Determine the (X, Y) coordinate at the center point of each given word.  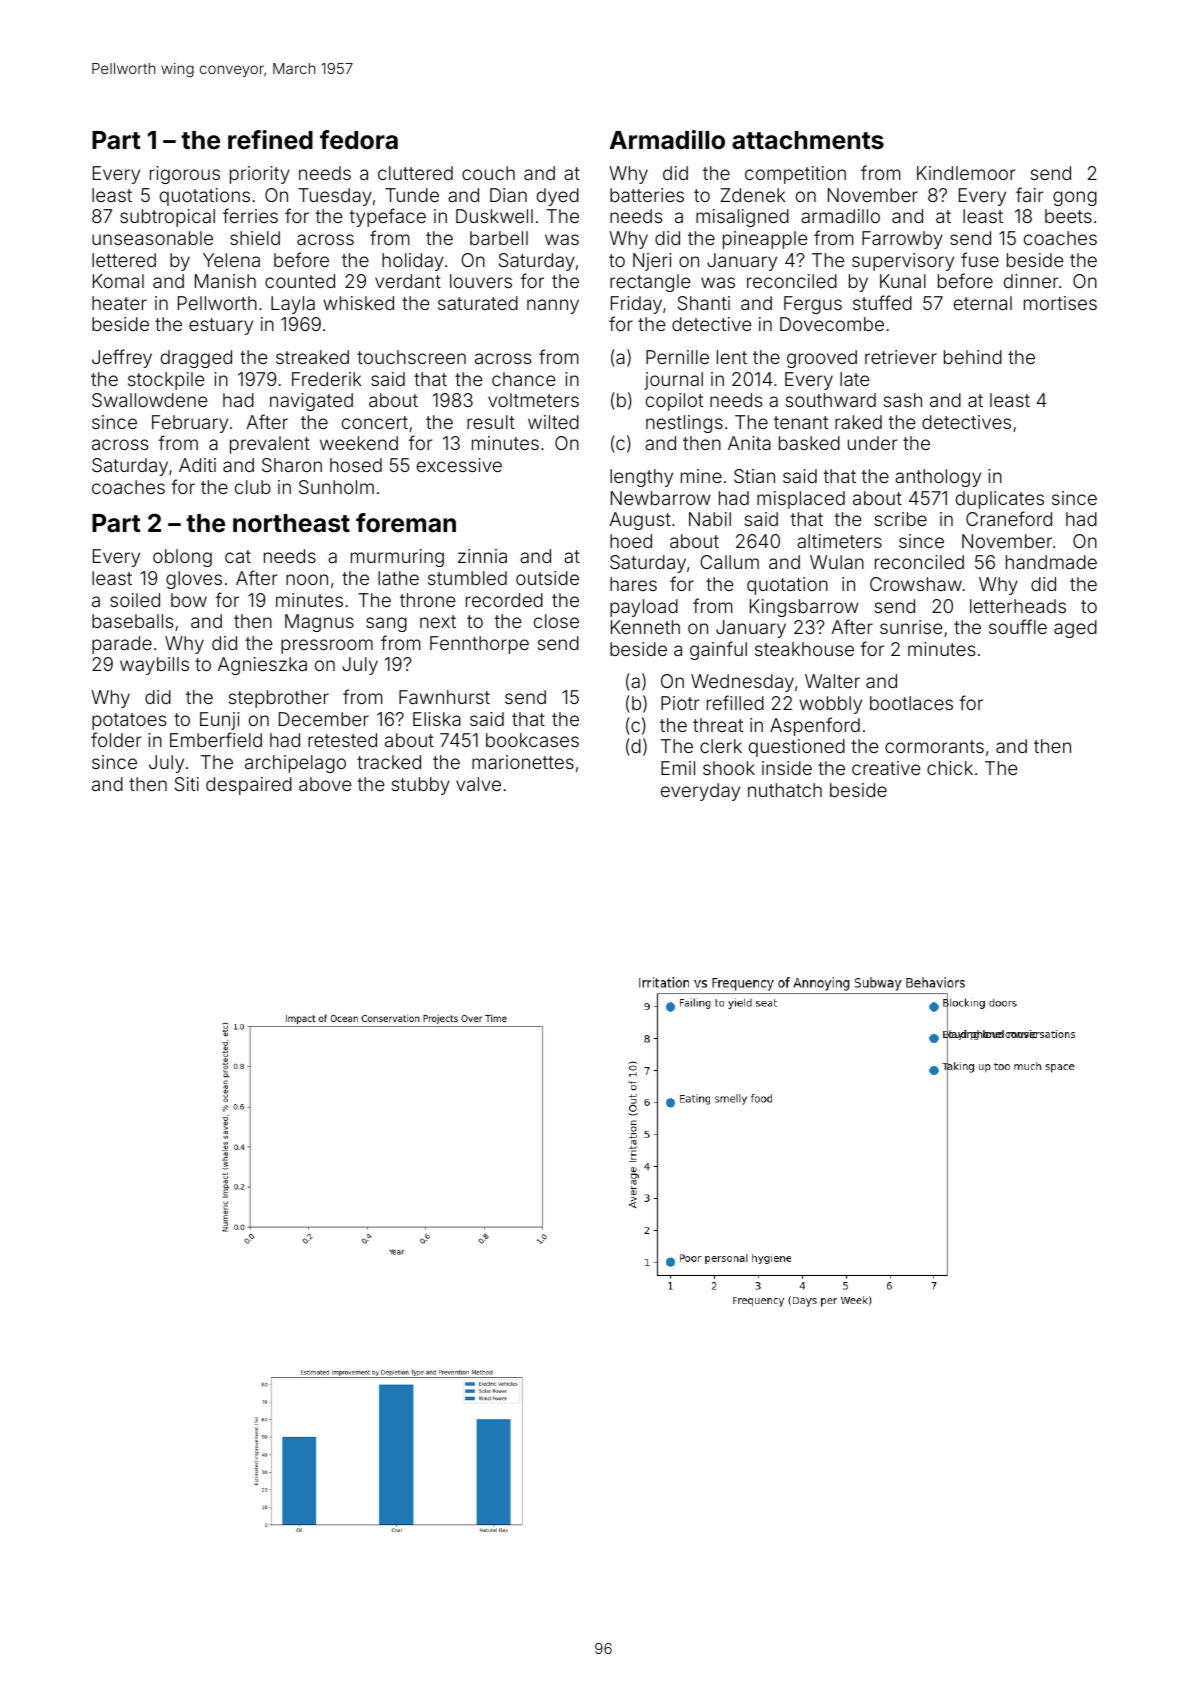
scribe (901, 519)
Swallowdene (149, 400)
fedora (359, 139)
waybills (154, 666)
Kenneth (645, 627)
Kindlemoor (966, 173)
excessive (459, 465)
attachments (808, 140)
